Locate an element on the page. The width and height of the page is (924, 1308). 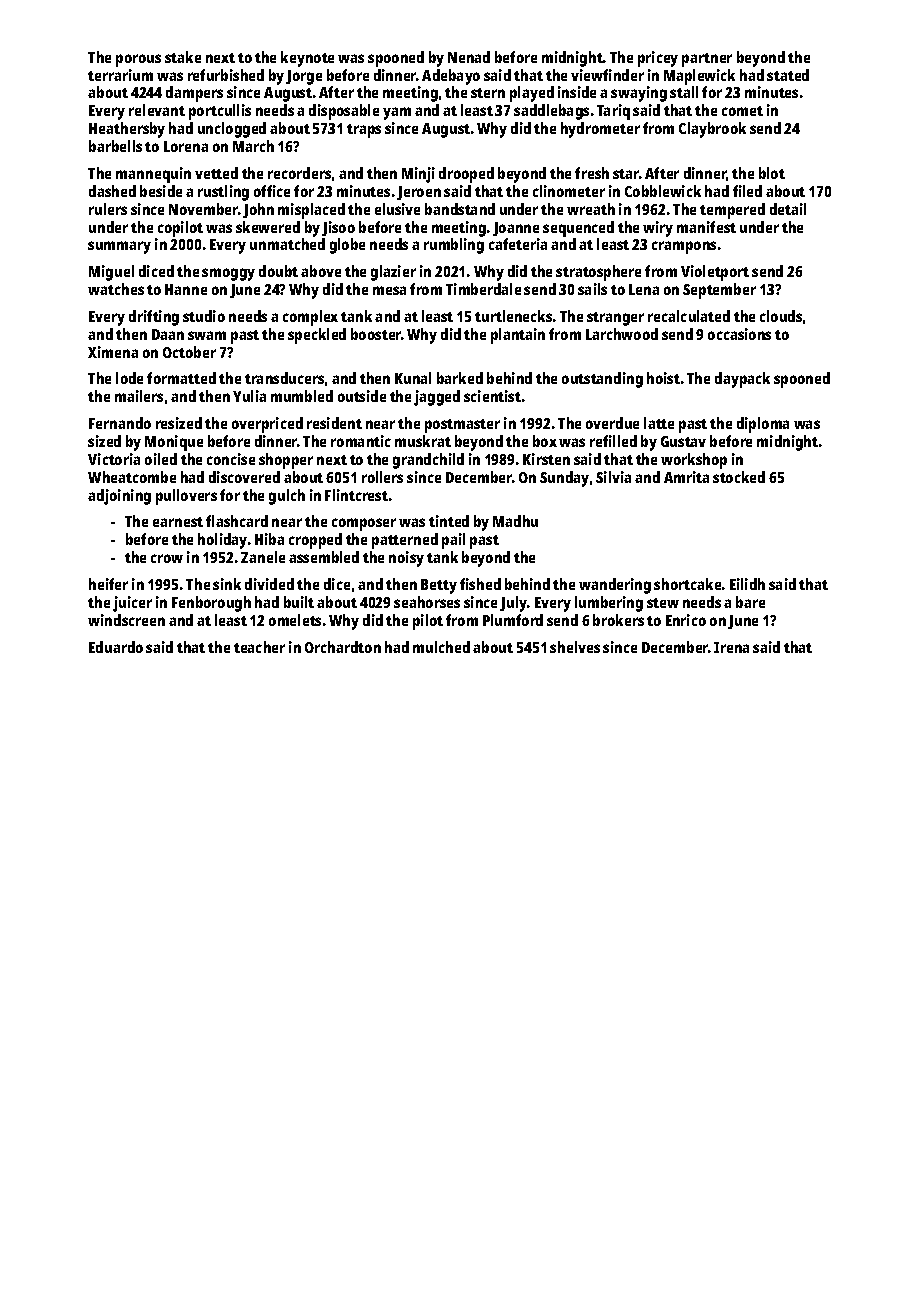
sails is located at coordinates (592, 289).
